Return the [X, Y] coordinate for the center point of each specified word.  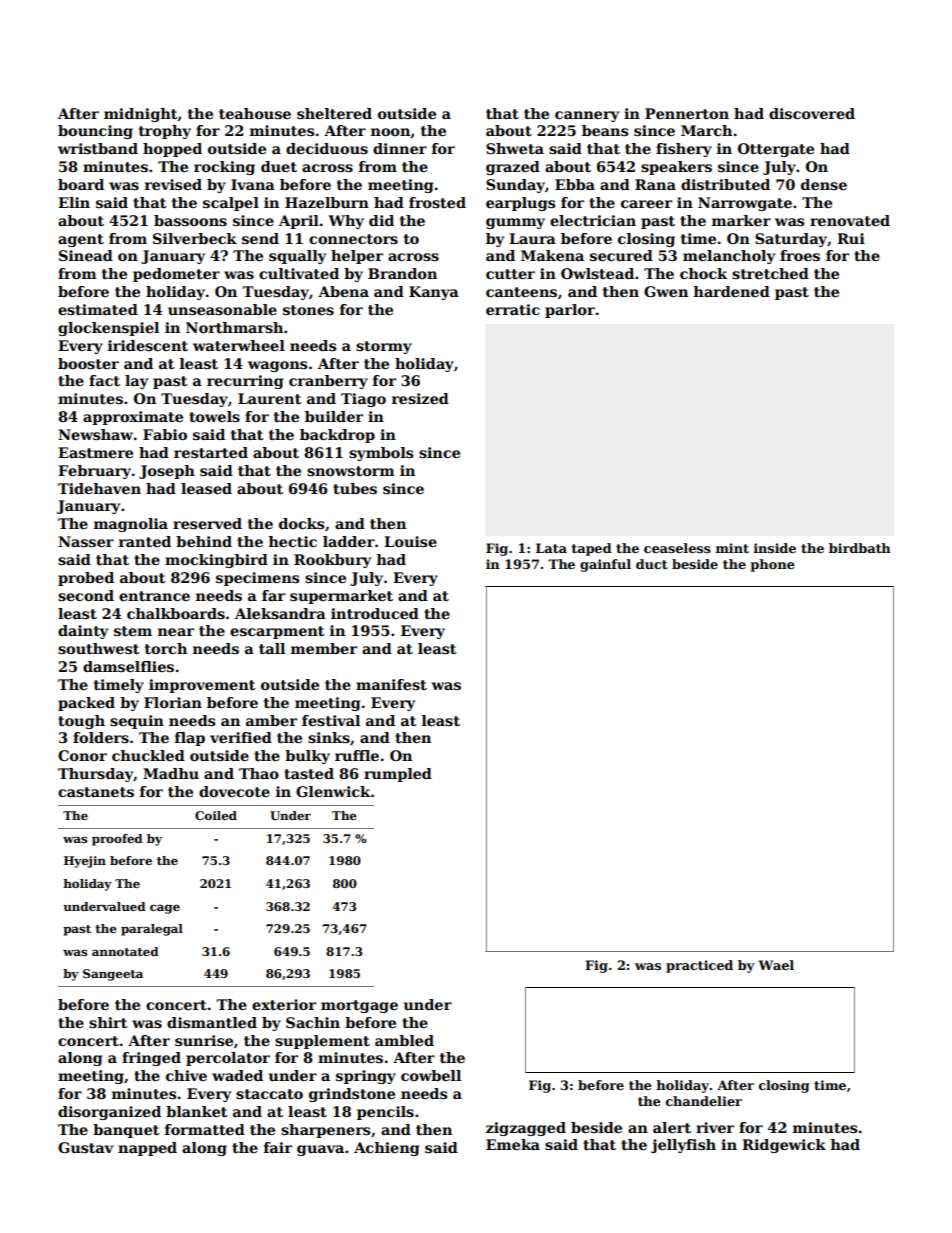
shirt [108, 1022]
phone [772, 565]
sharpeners [325, 1131]
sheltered [334, 113]
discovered [812, 113]
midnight [141, 115]
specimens [257, 579]
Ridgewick [784, 1146]
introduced [375, 613]
